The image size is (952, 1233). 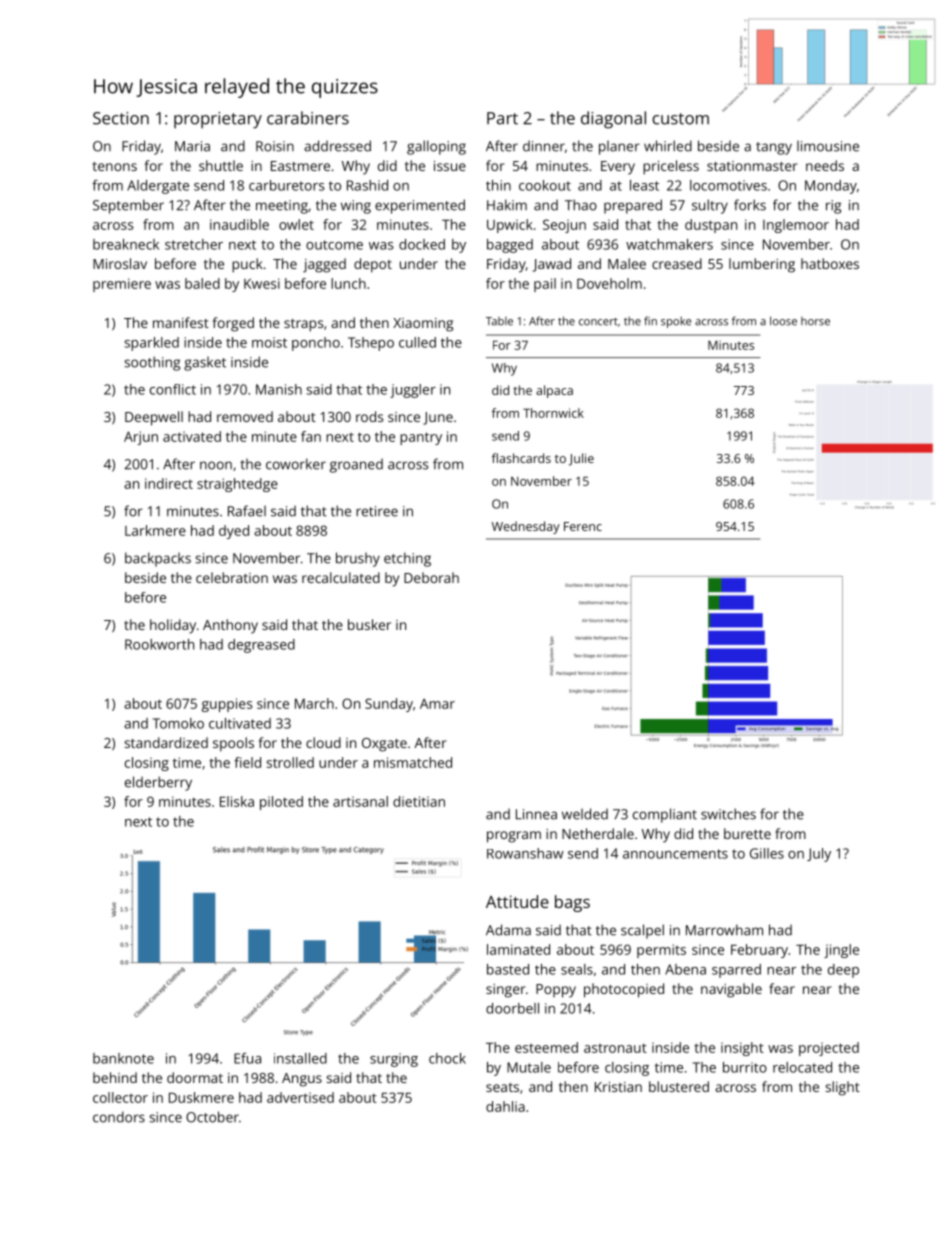 I want to click on condors, so click(x=119, y=1117).
